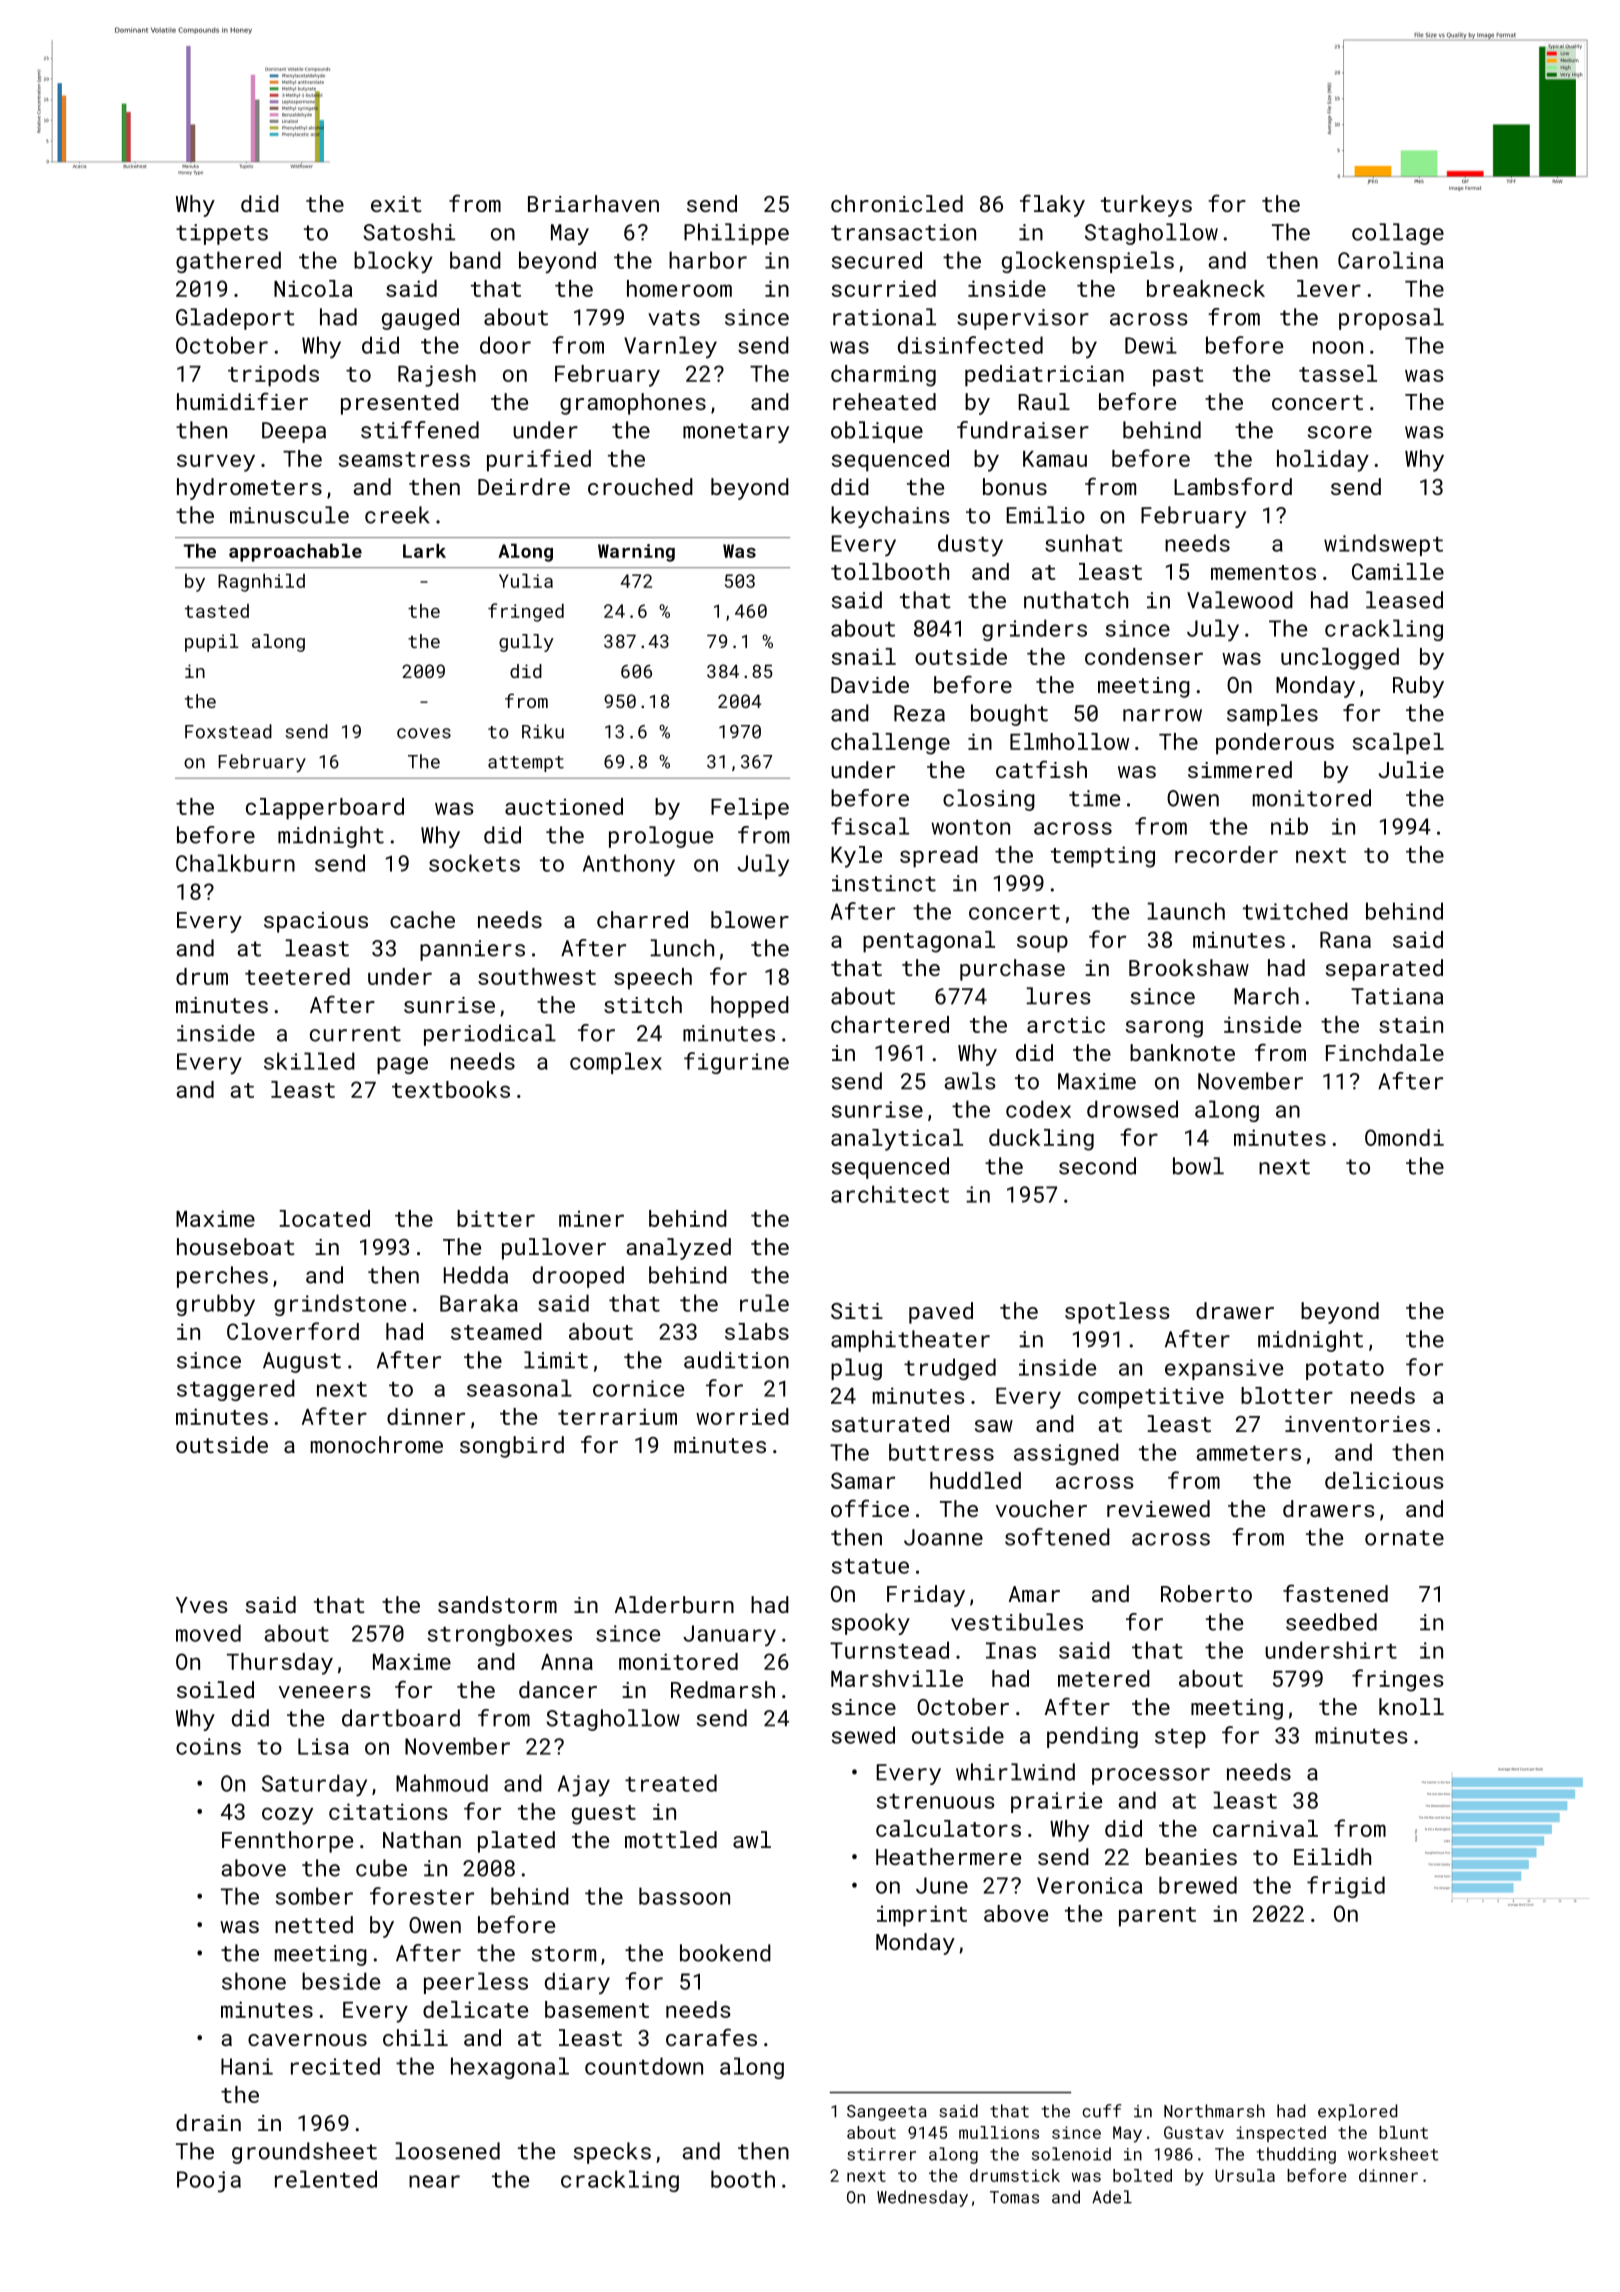 Image resolution: width=1620 pixels, height=2292 pixels. I want to click on coves, so click(424, 733).
